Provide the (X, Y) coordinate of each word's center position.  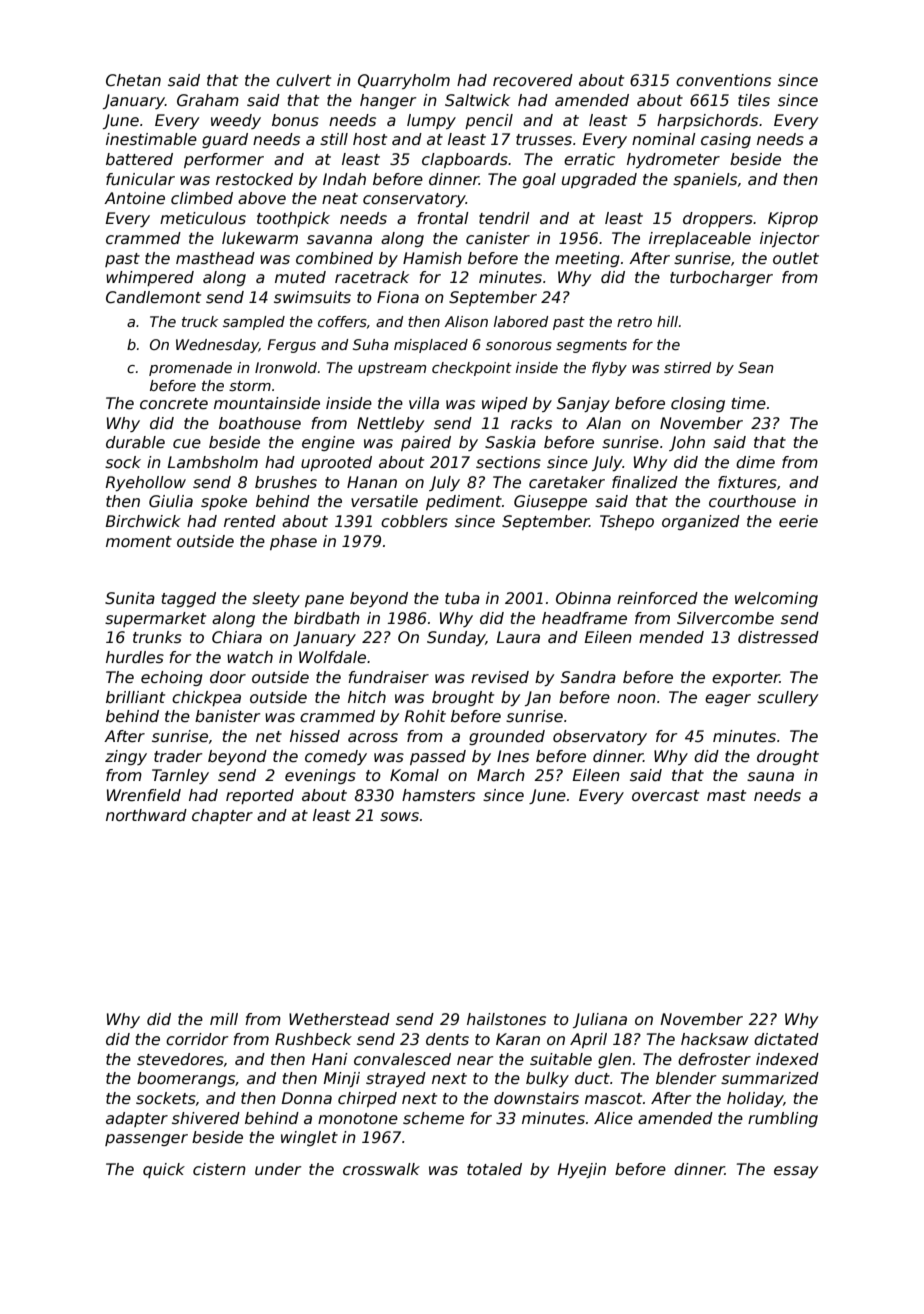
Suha (371, 344)
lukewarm (260, 238)
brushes (286, 482)
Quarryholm (404, 81)
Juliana (600, 1020)
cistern (219, 1169)
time (749, 403)
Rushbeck (313, 1039)
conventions (723, 80)
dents (447, 1039)
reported (260, 796)
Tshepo (627, 522)
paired (426, 443)
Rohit (425, 716)
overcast (665, 796)
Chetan (133, 80)
